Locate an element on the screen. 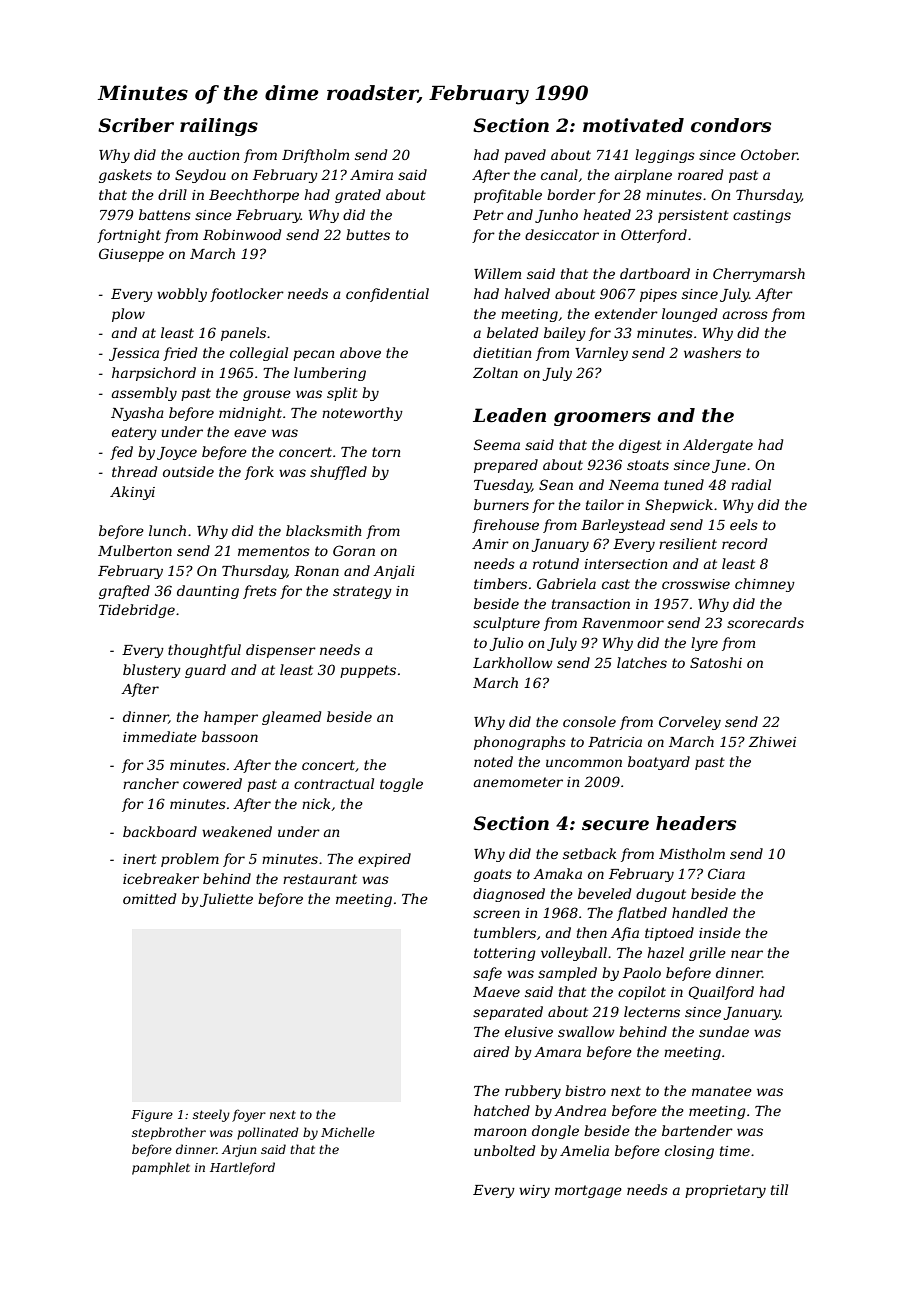 This screenshot has width=908, height=1316. stoats is located at coordinates (648, 465).
